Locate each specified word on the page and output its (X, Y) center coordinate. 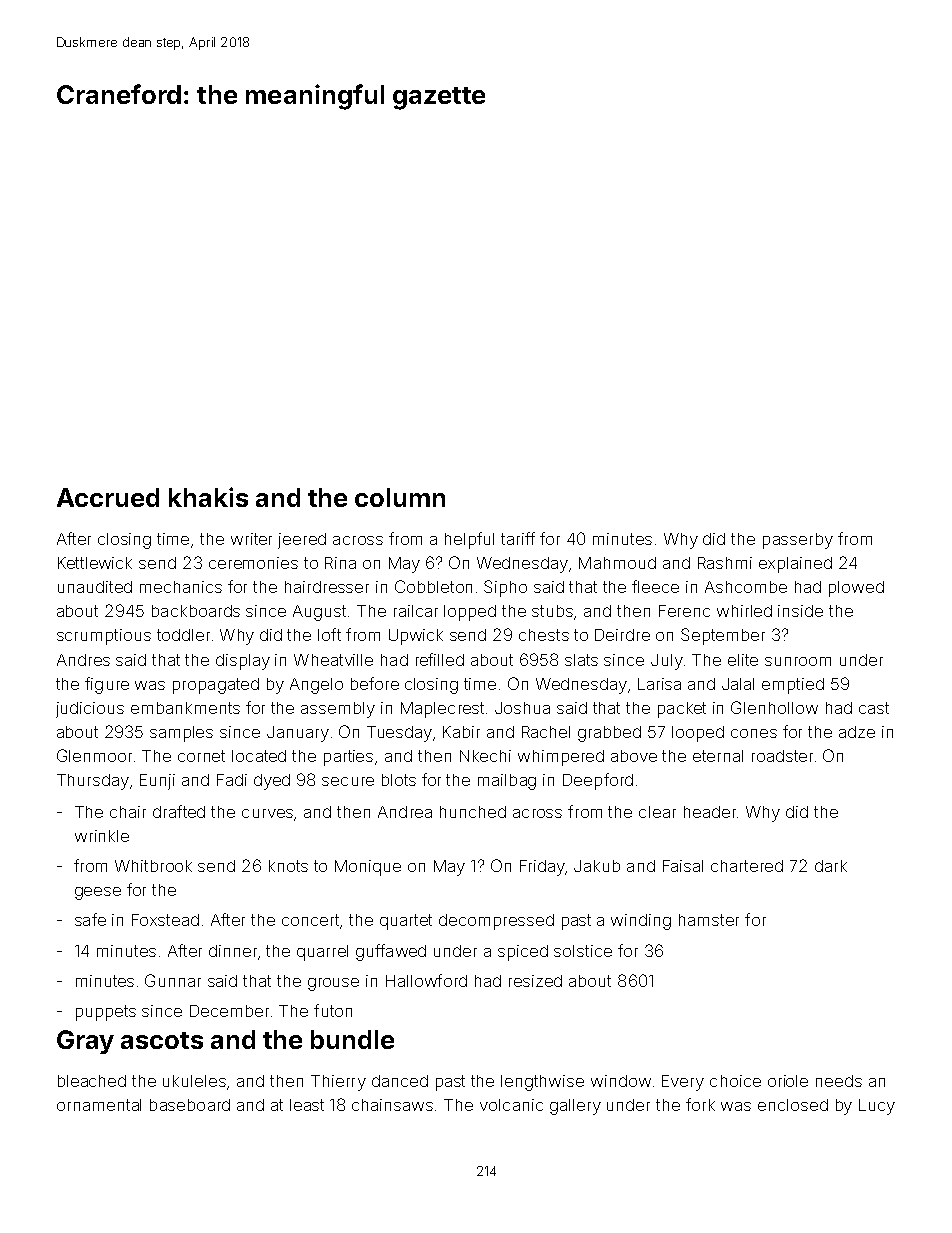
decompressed (496, 922)
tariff (518, 538)
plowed (856, 589)
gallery (575, 1107)
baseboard (190, 1105)
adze (857, 732)
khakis (208, 497)
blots (399, 780)
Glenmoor (94, 755)
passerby (798, 541)
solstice (583, 951)
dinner (233, 951)
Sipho (505, 588)
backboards (196, 611)
